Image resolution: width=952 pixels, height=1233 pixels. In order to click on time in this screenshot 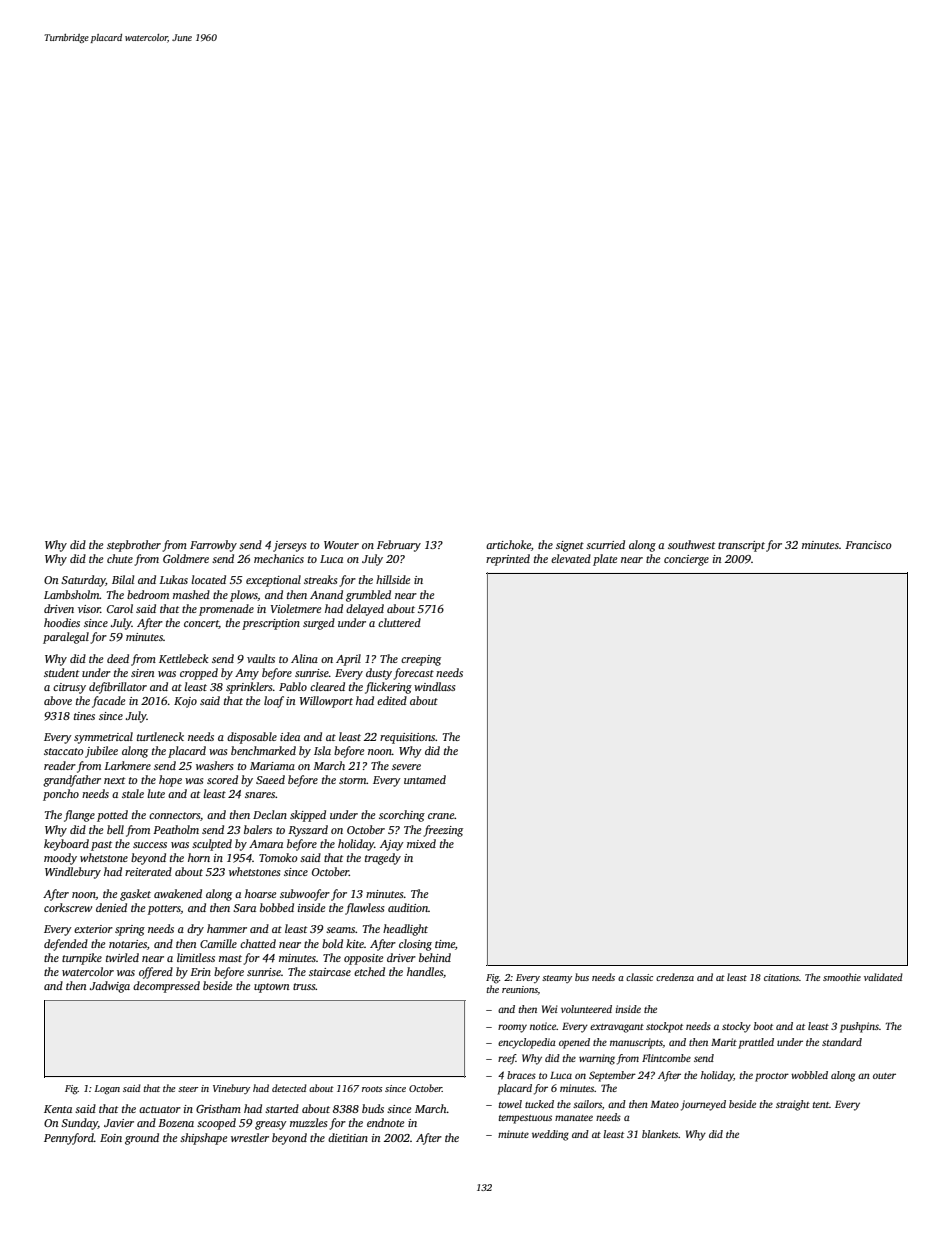, I will do `click(445, 944)`.
